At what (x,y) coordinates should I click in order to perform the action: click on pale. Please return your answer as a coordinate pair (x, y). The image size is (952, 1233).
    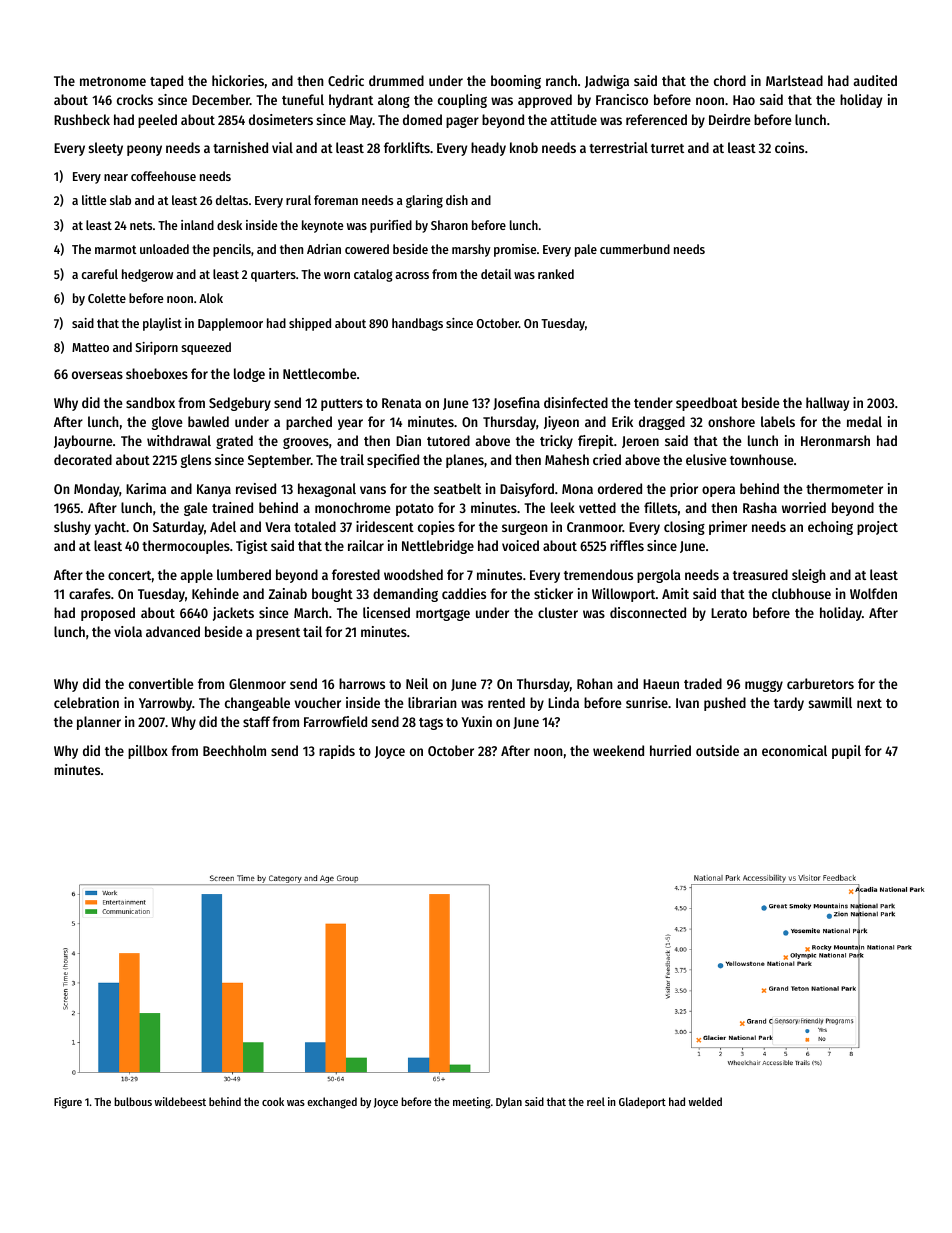
    Looking at the image, I should click on (586, 250).
